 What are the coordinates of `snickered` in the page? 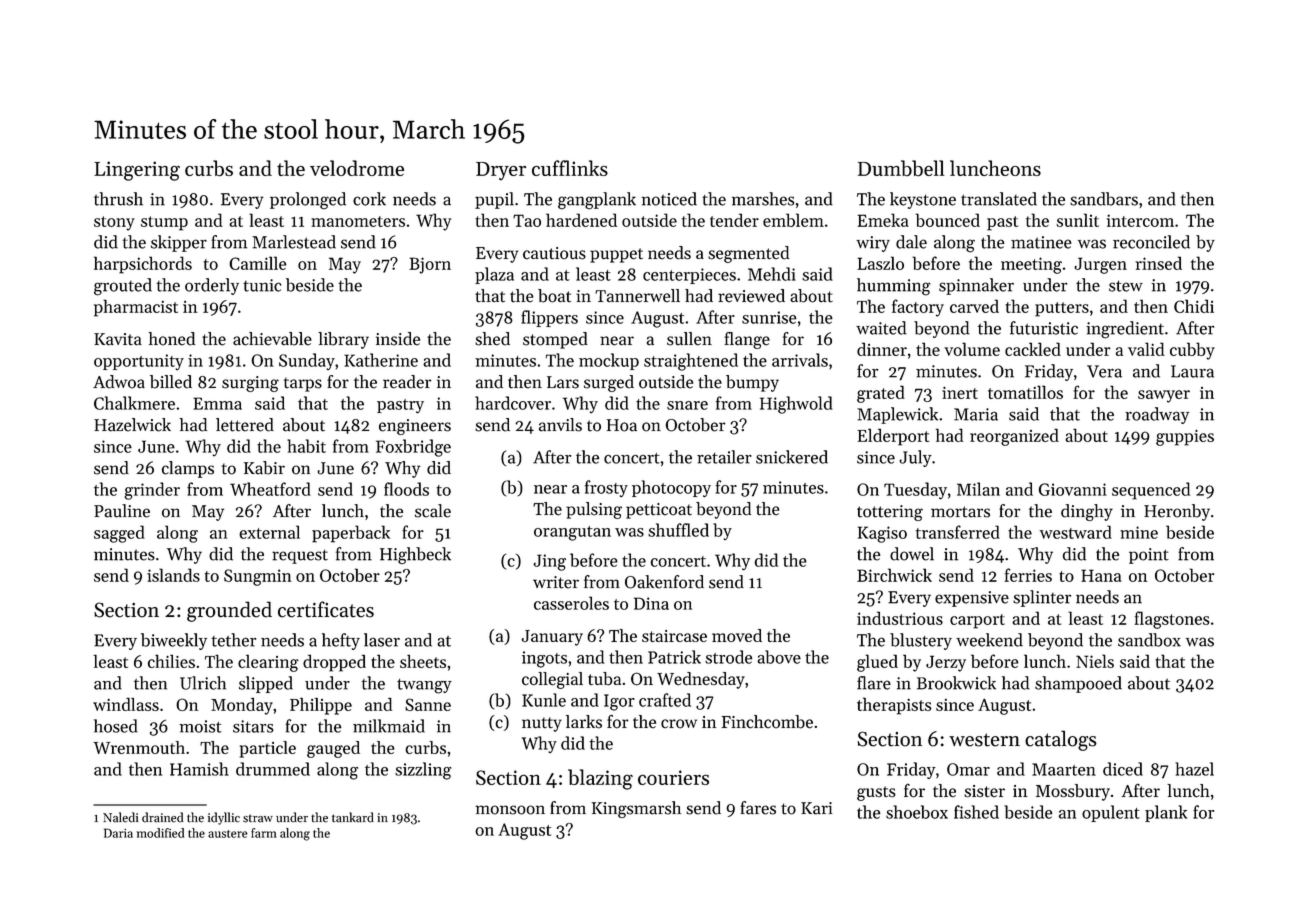 It's located at (792, 457).
